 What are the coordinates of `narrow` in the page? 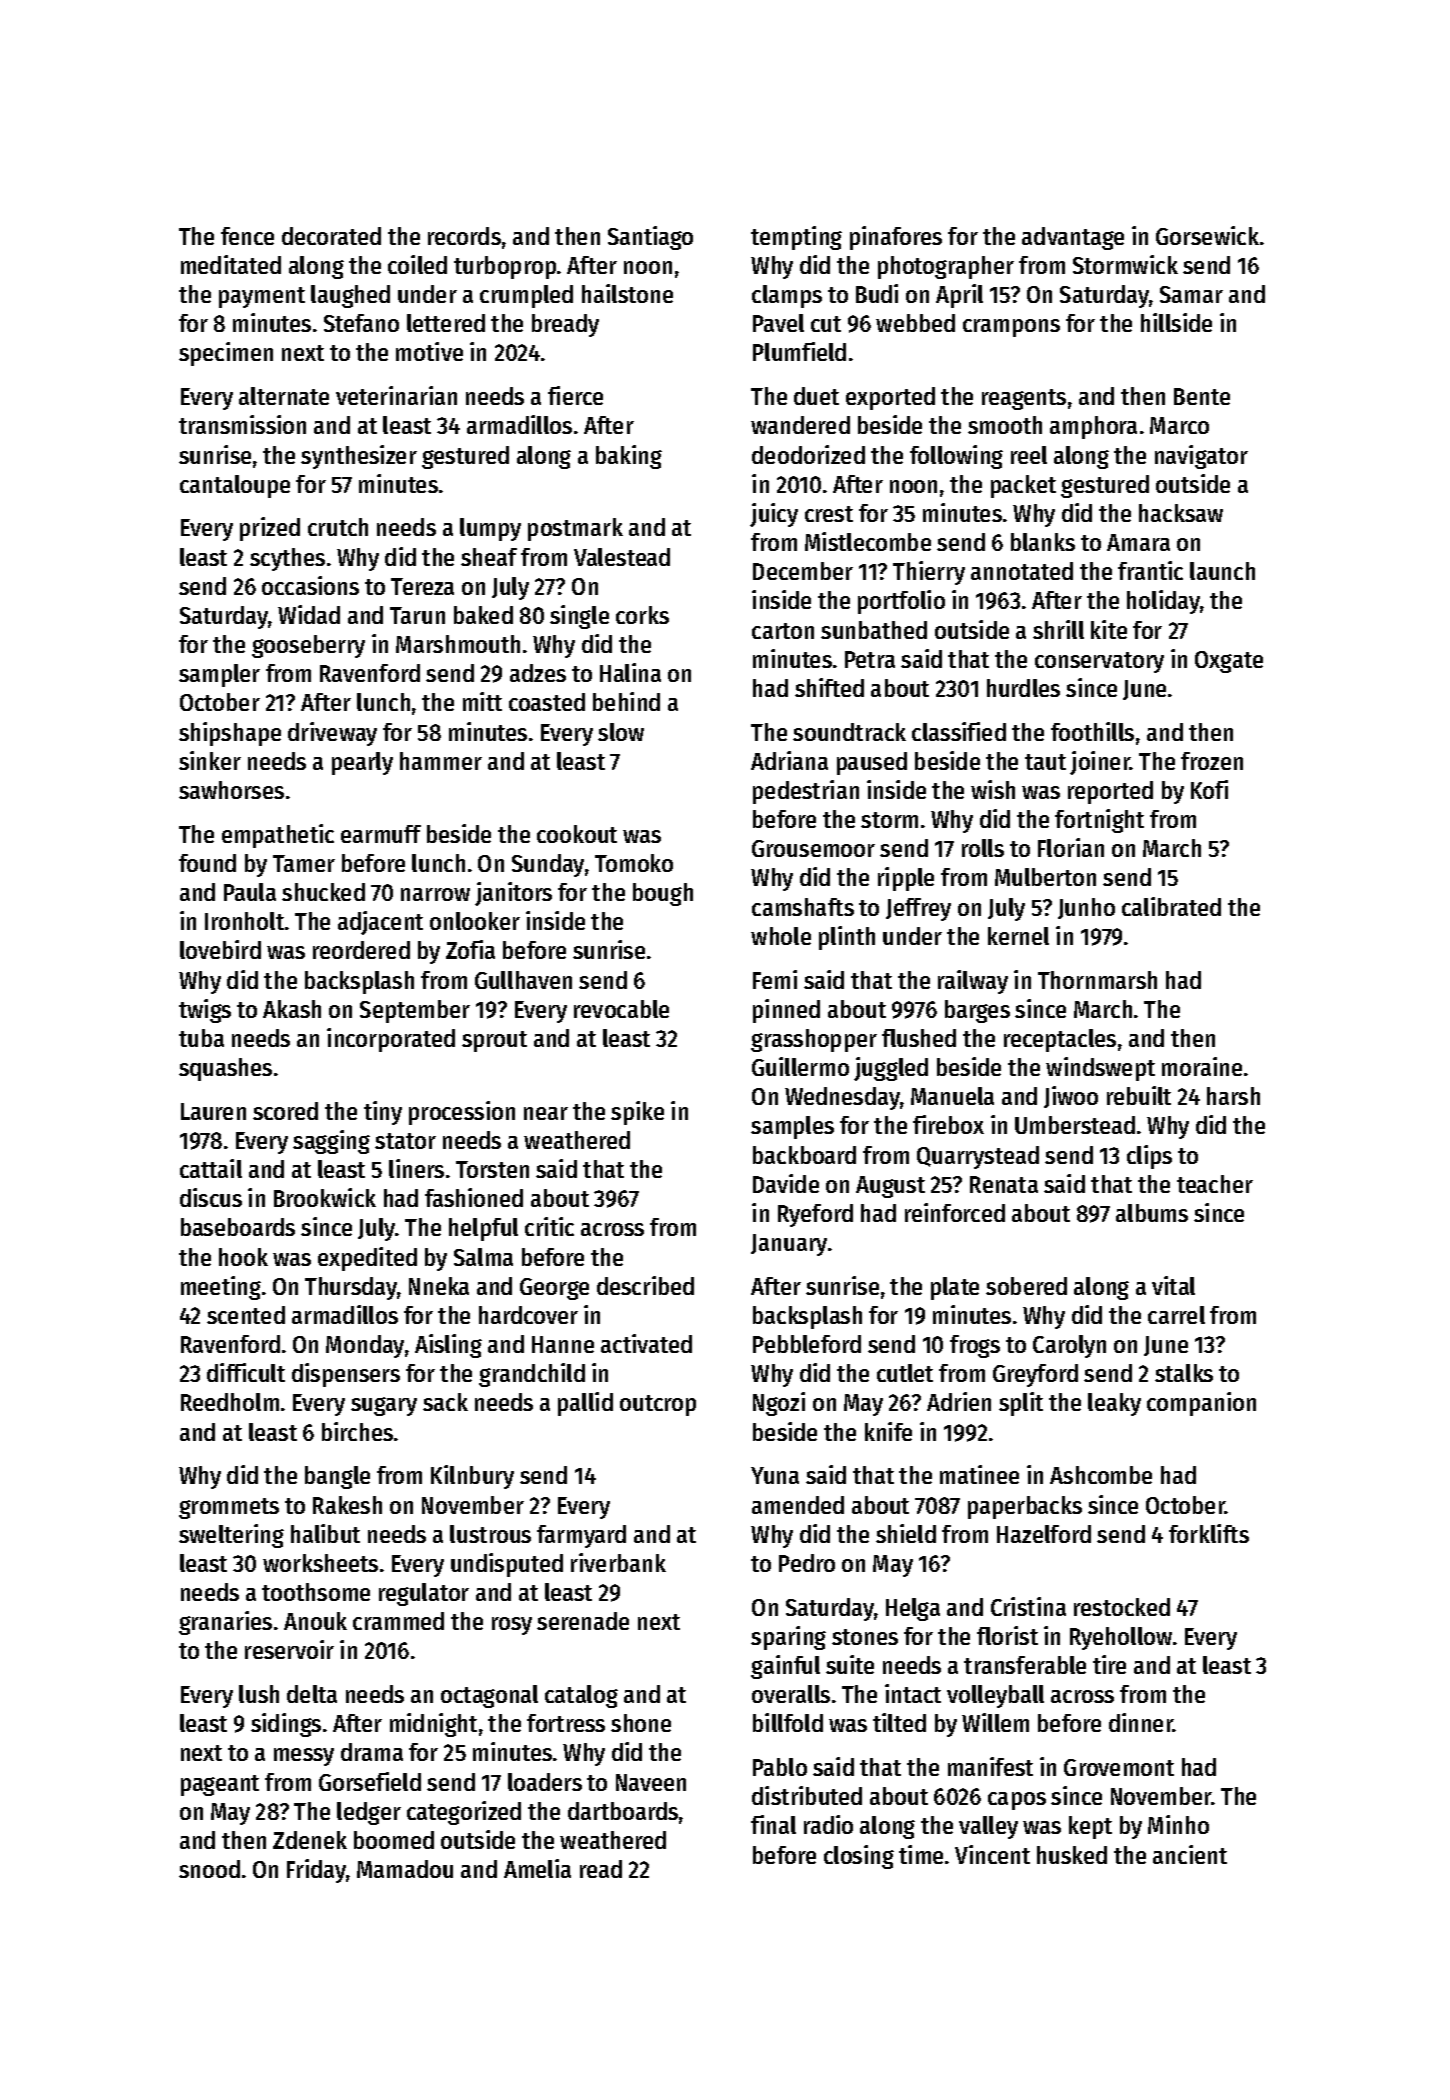 It's located at (435, 894).
